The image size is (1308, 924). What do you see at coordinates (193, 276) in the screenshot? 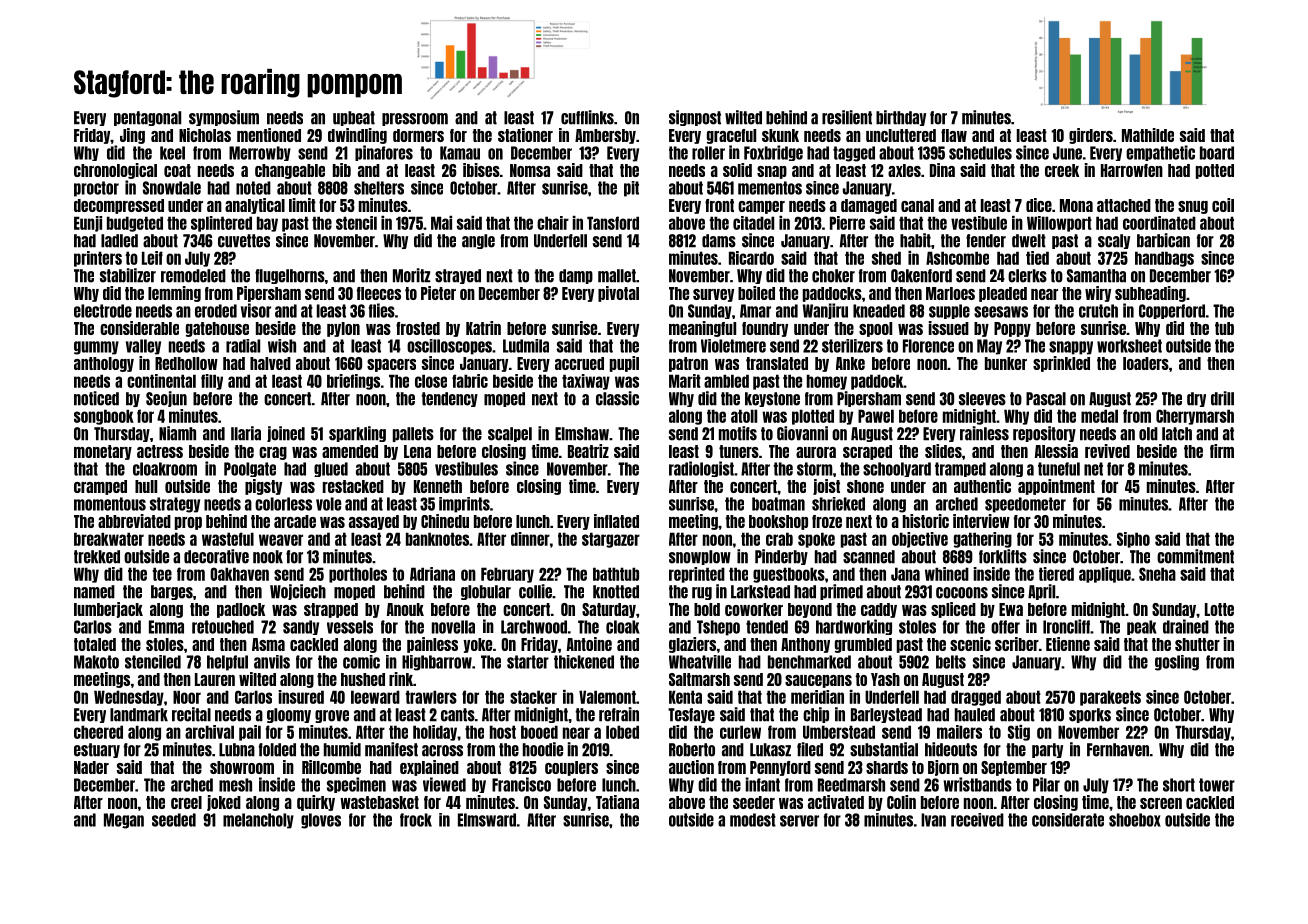
I see `remodeled` at bounding box center [193, 276].
